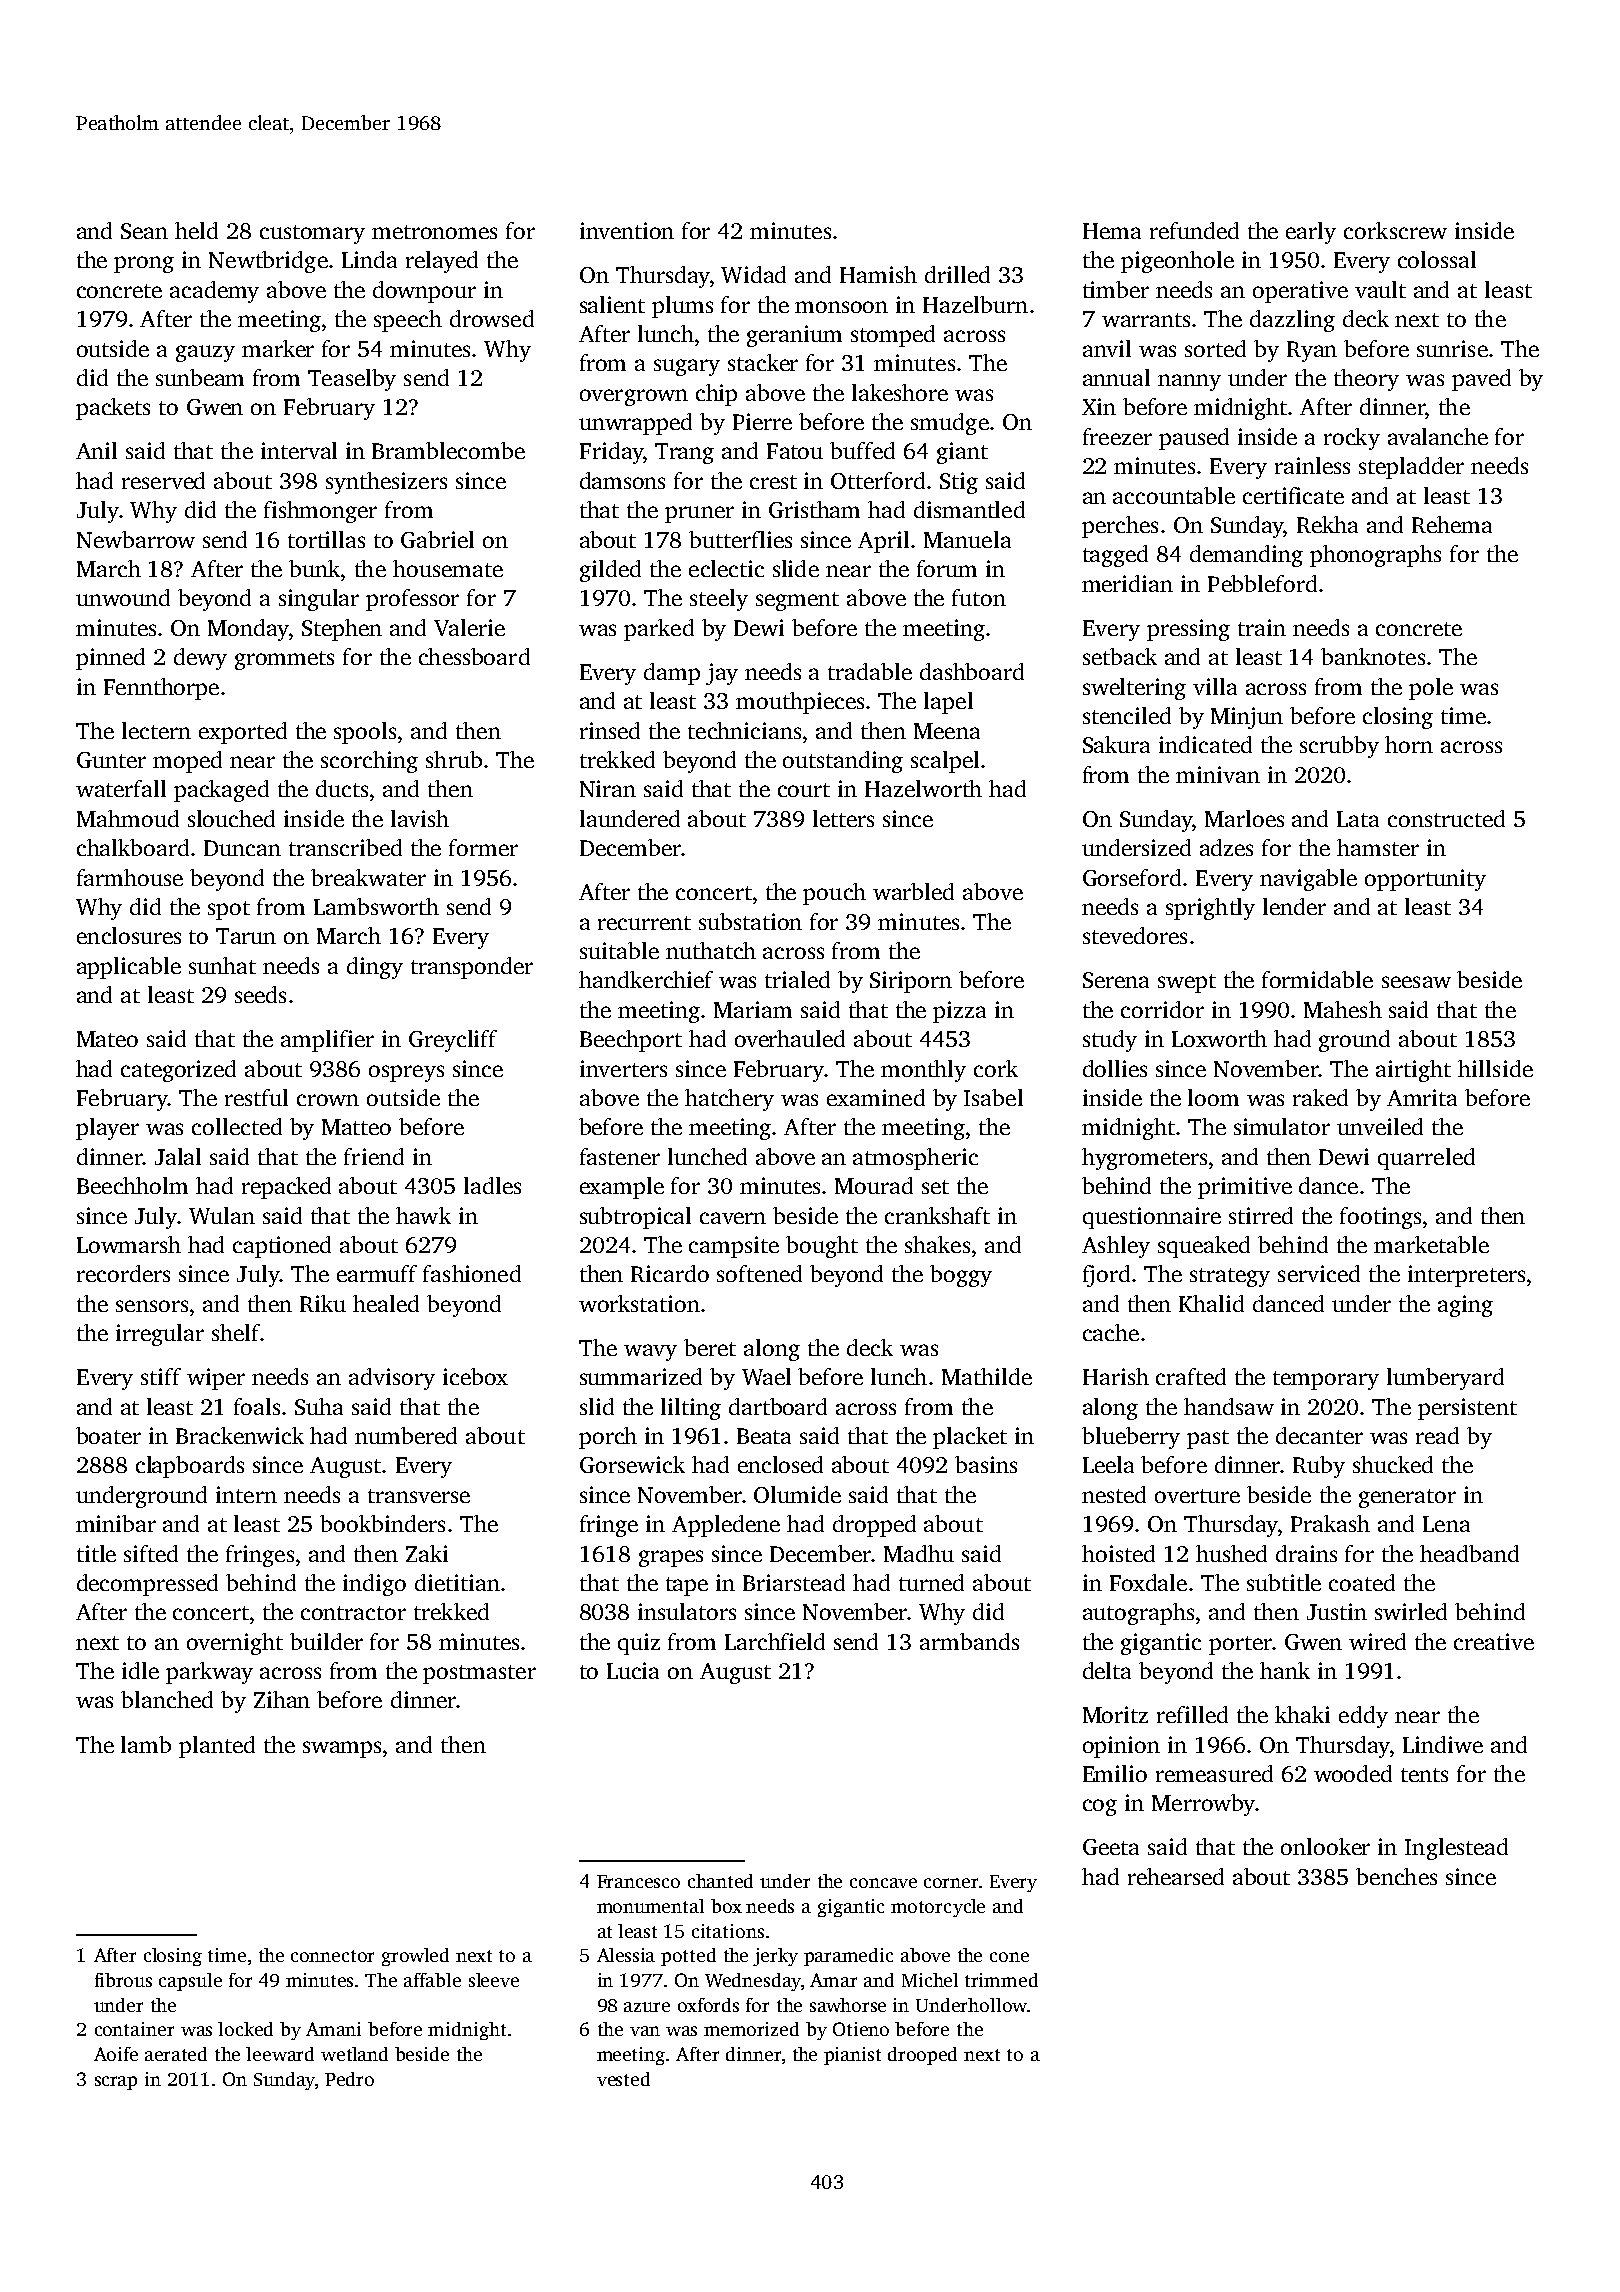  What do you see at coordinates (1426, 1159) in the page?
I see `quarreled` at bounding box center [1426, 1159].
